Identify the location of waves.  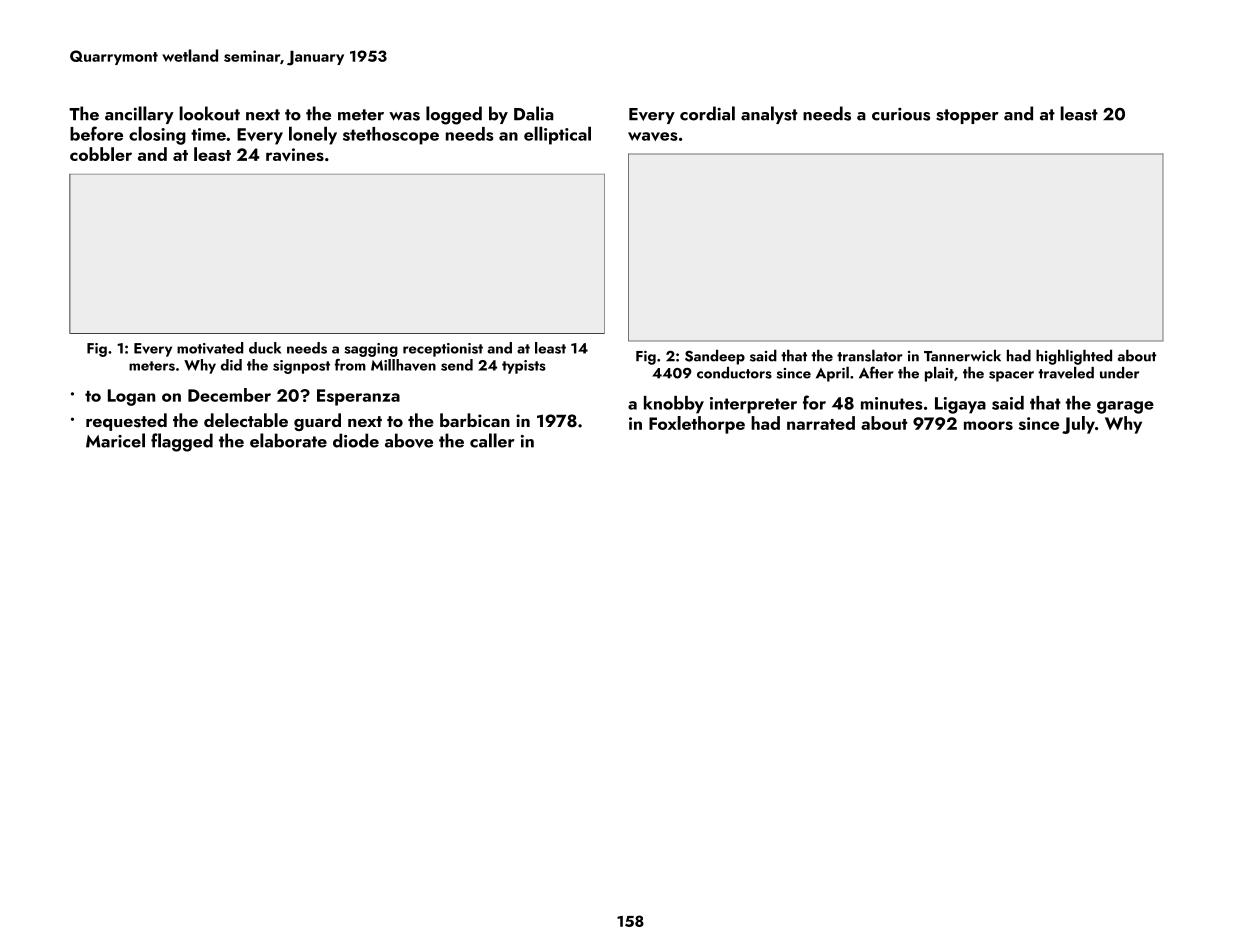
(653, 136).
